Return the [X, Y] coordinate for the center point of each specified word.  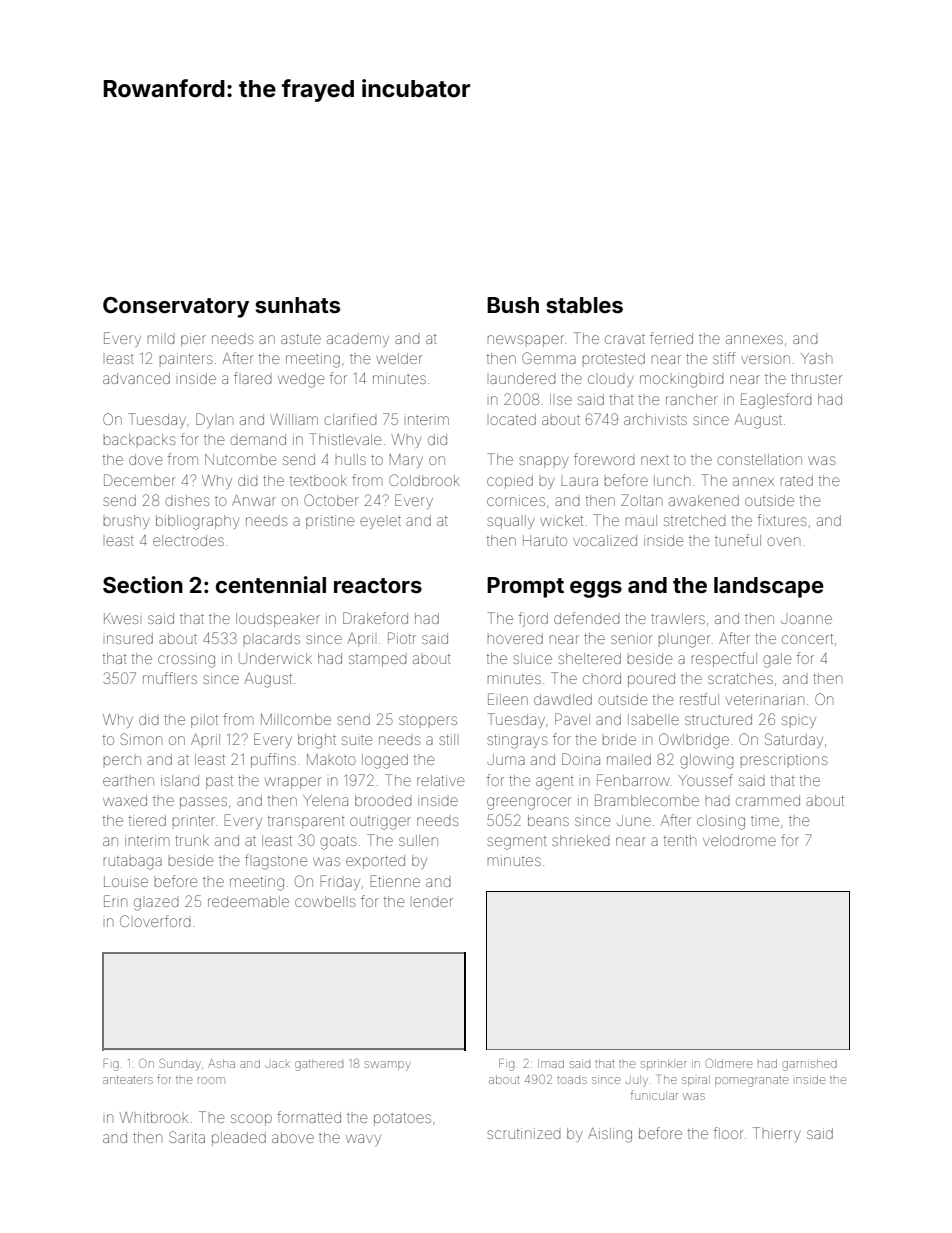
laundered [523, 378]
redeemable [248, 901]
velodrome [739, 840]
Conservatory [176, 307]
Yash [816, 358]
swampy [388, 1066]
